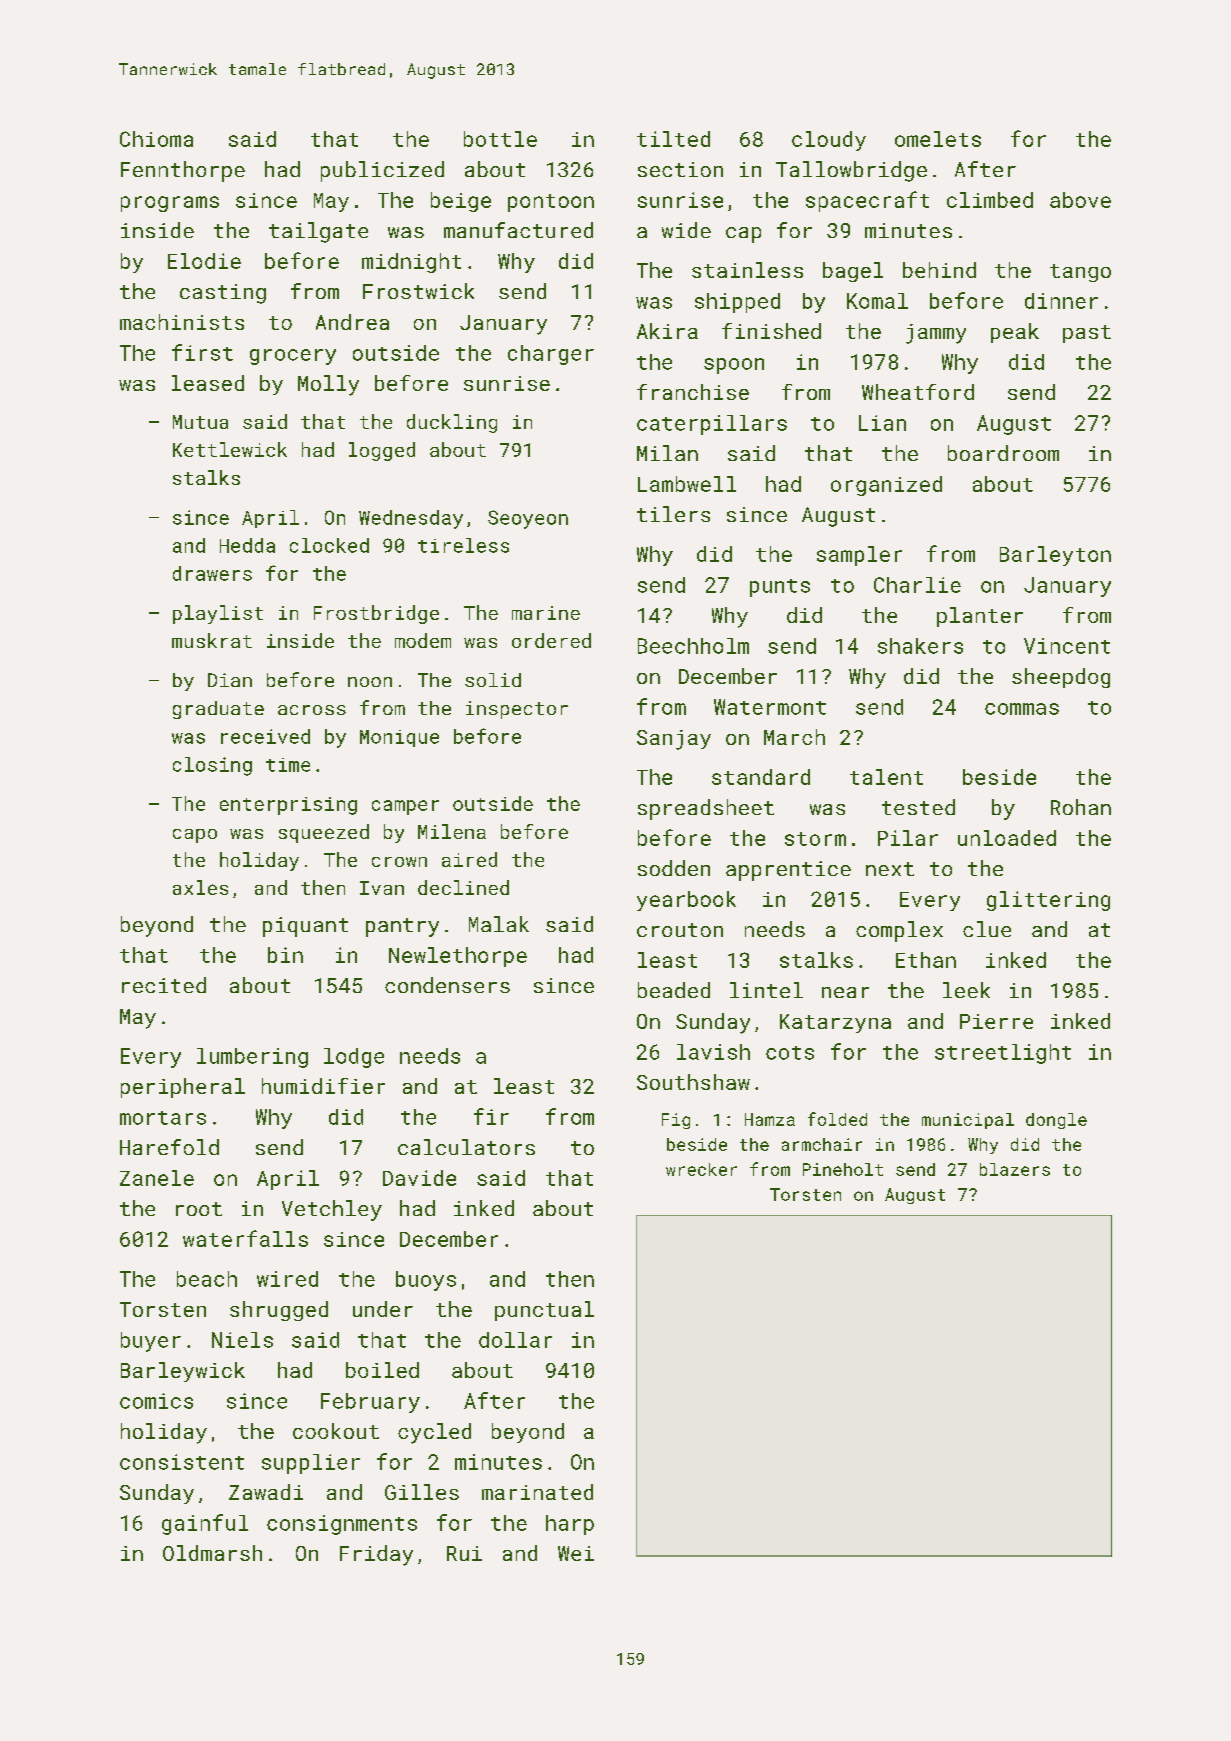 The width and height of the document is (1231, 1741). What do you see at coordinates (674, 990) in the document?
I see `beaded` at bounding box center [674, 990].
